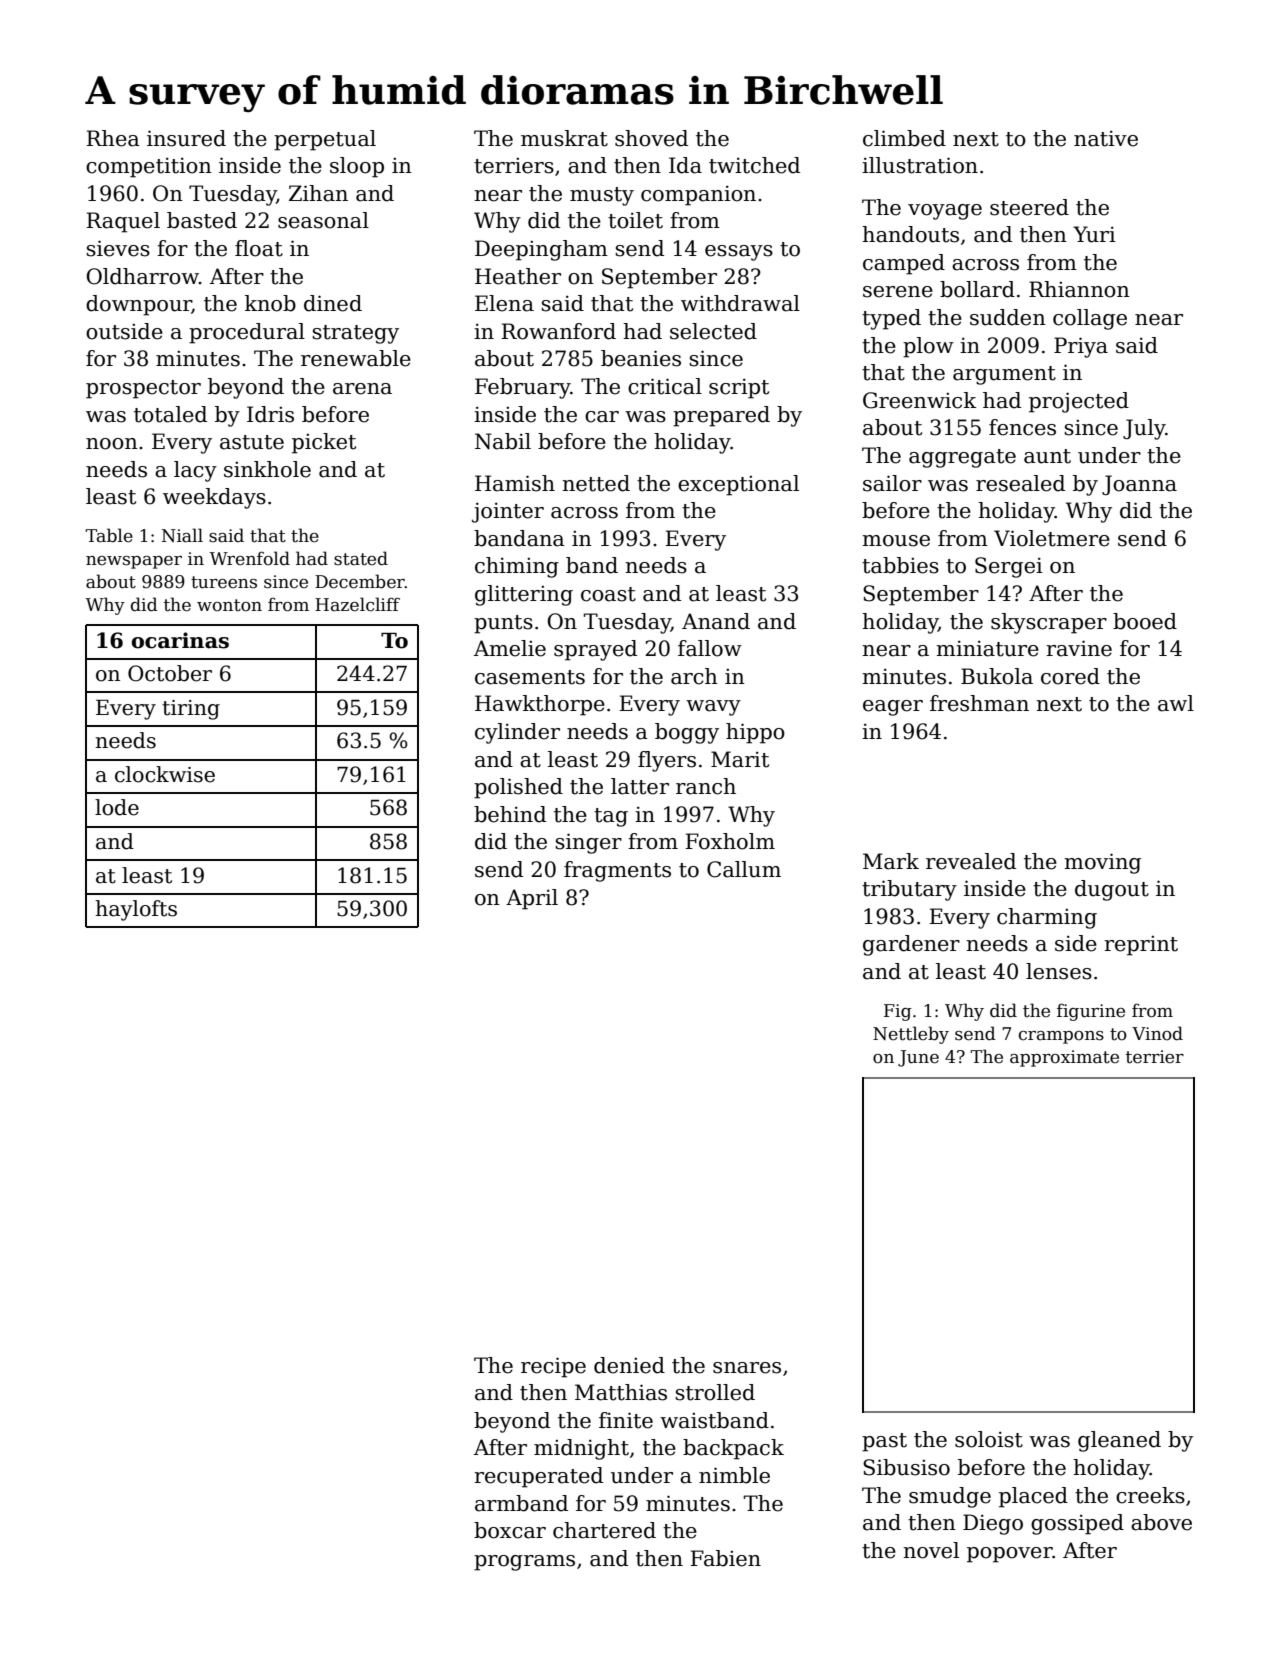 The width and height of the page is (1280, 1656). What do you see at coordinates (919, 400) in the page?
I see `Greenwick` at bounding box center [919, 400].
